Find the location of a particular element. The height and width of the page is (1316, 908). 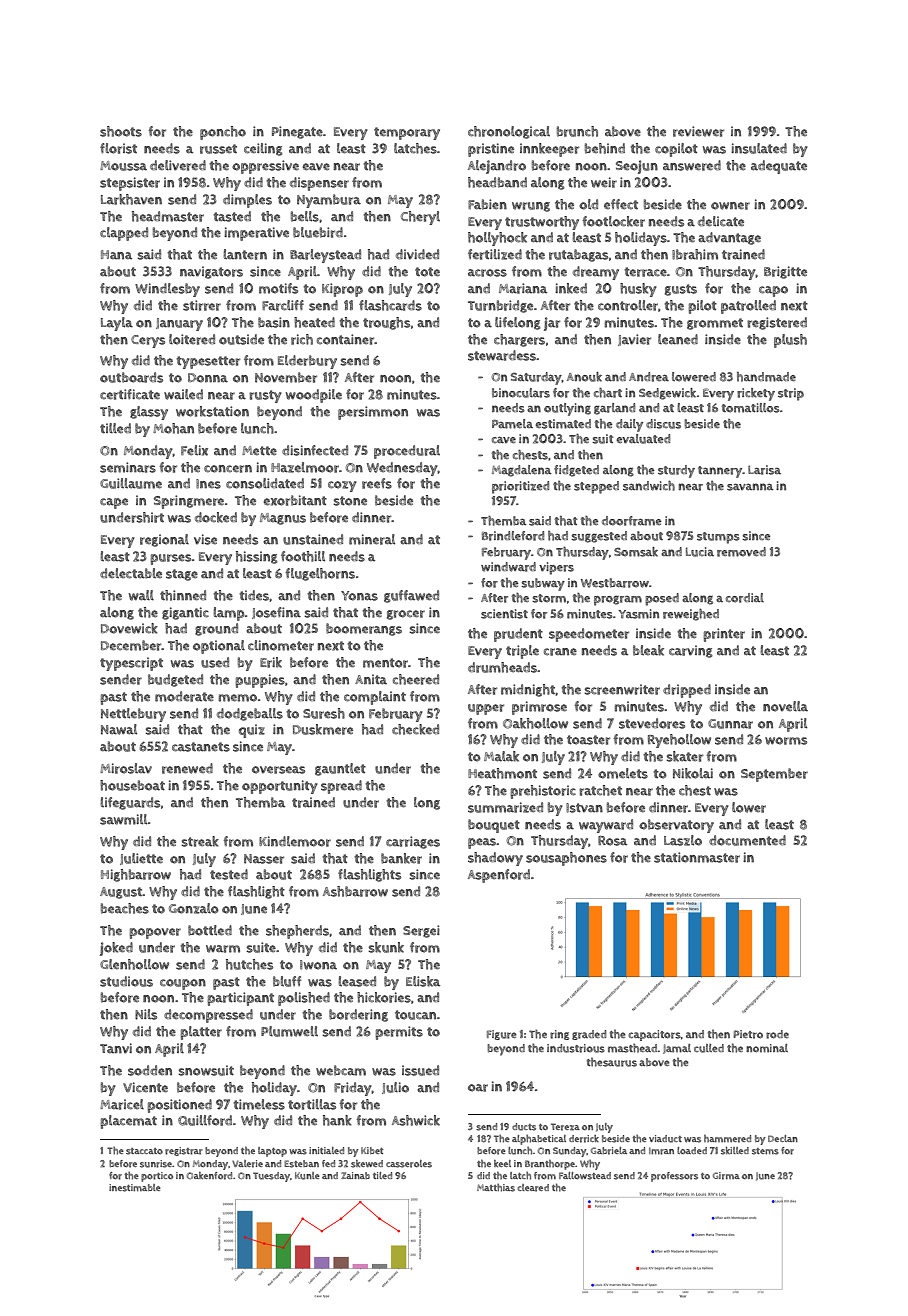

thinned is located at coordinates (183, 595).
